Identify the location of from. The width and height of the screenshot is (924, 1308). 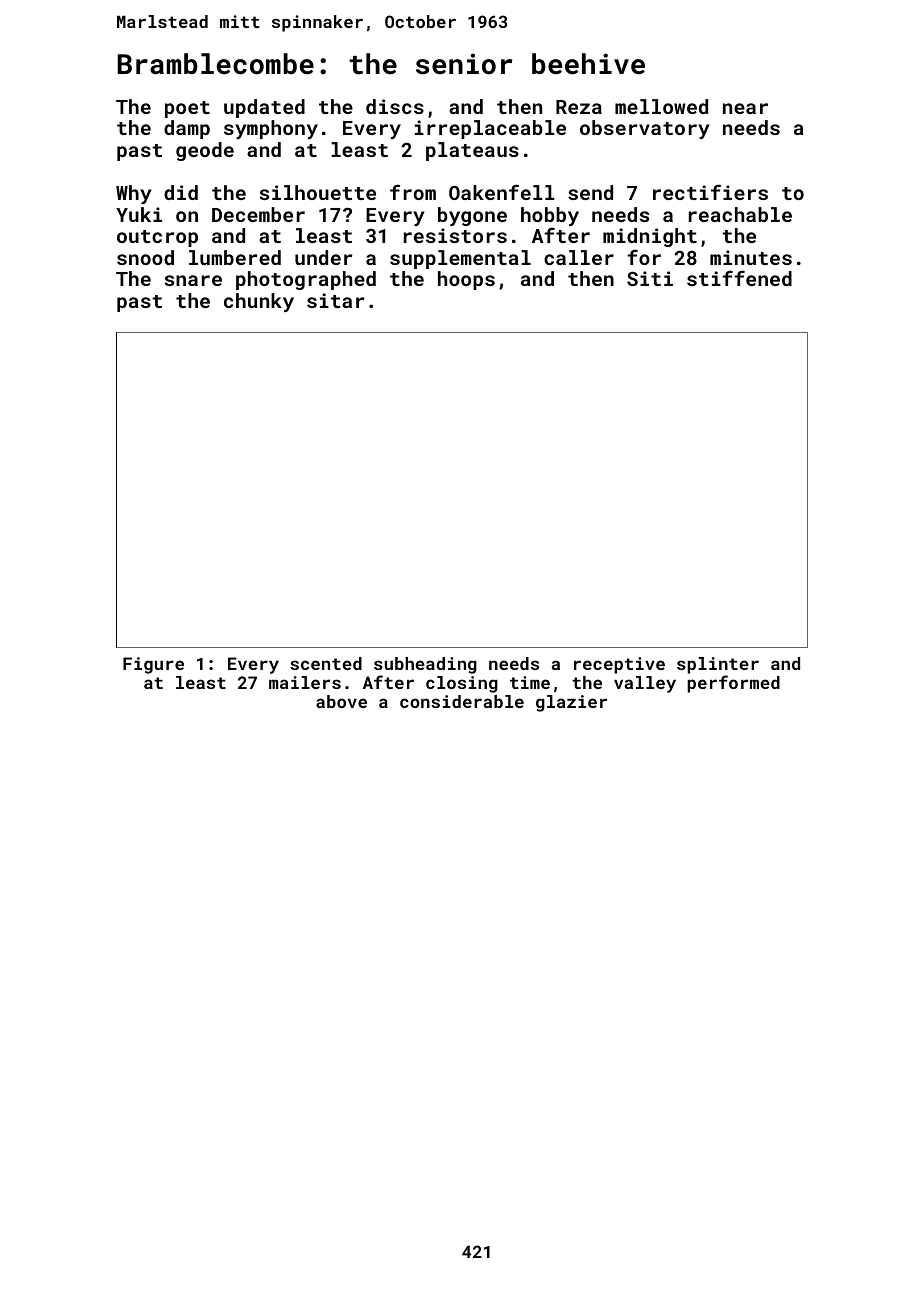
(413, 192).
